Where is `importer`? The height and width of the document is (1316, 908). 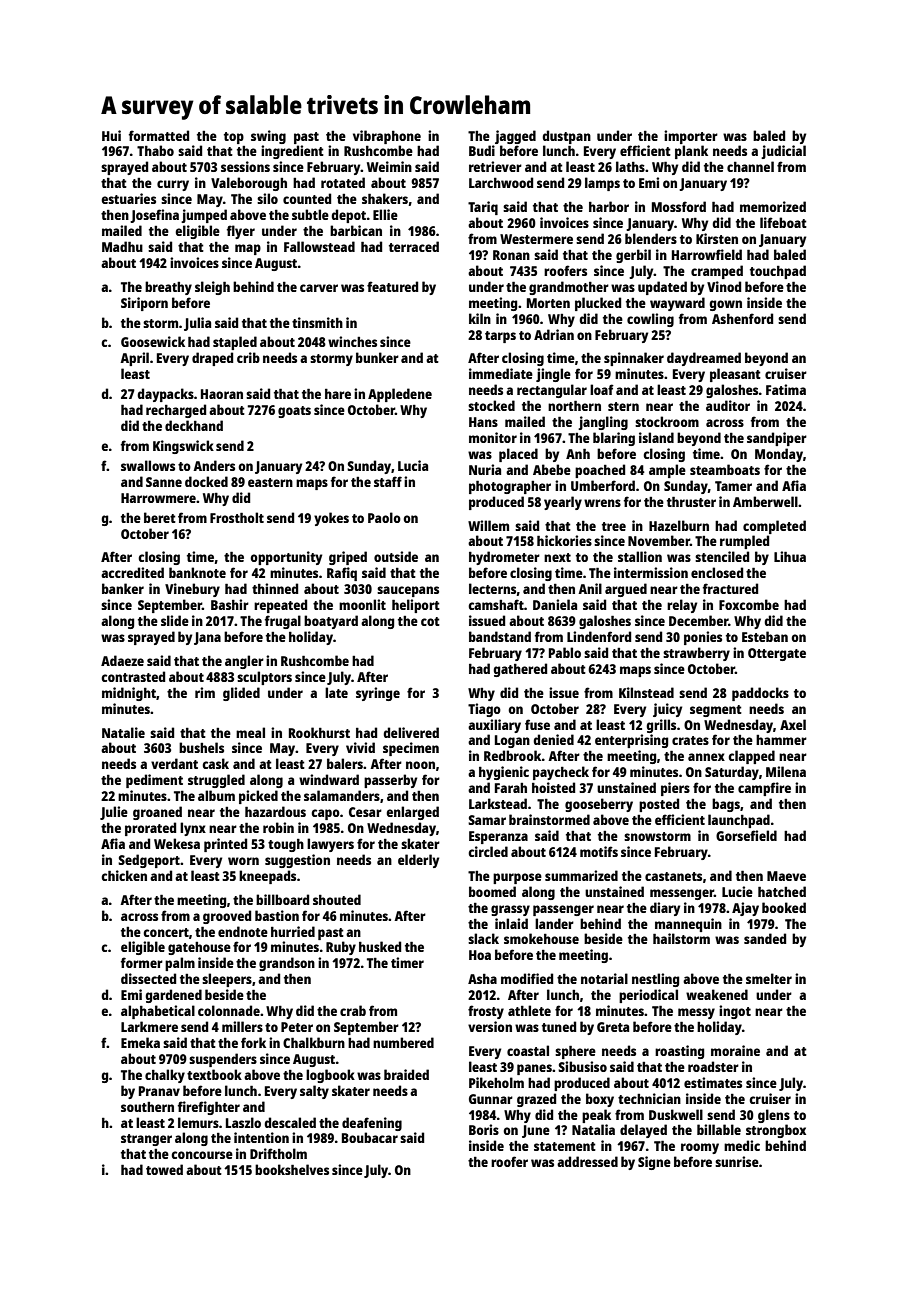 importer is located at coordinates (691, 137).
